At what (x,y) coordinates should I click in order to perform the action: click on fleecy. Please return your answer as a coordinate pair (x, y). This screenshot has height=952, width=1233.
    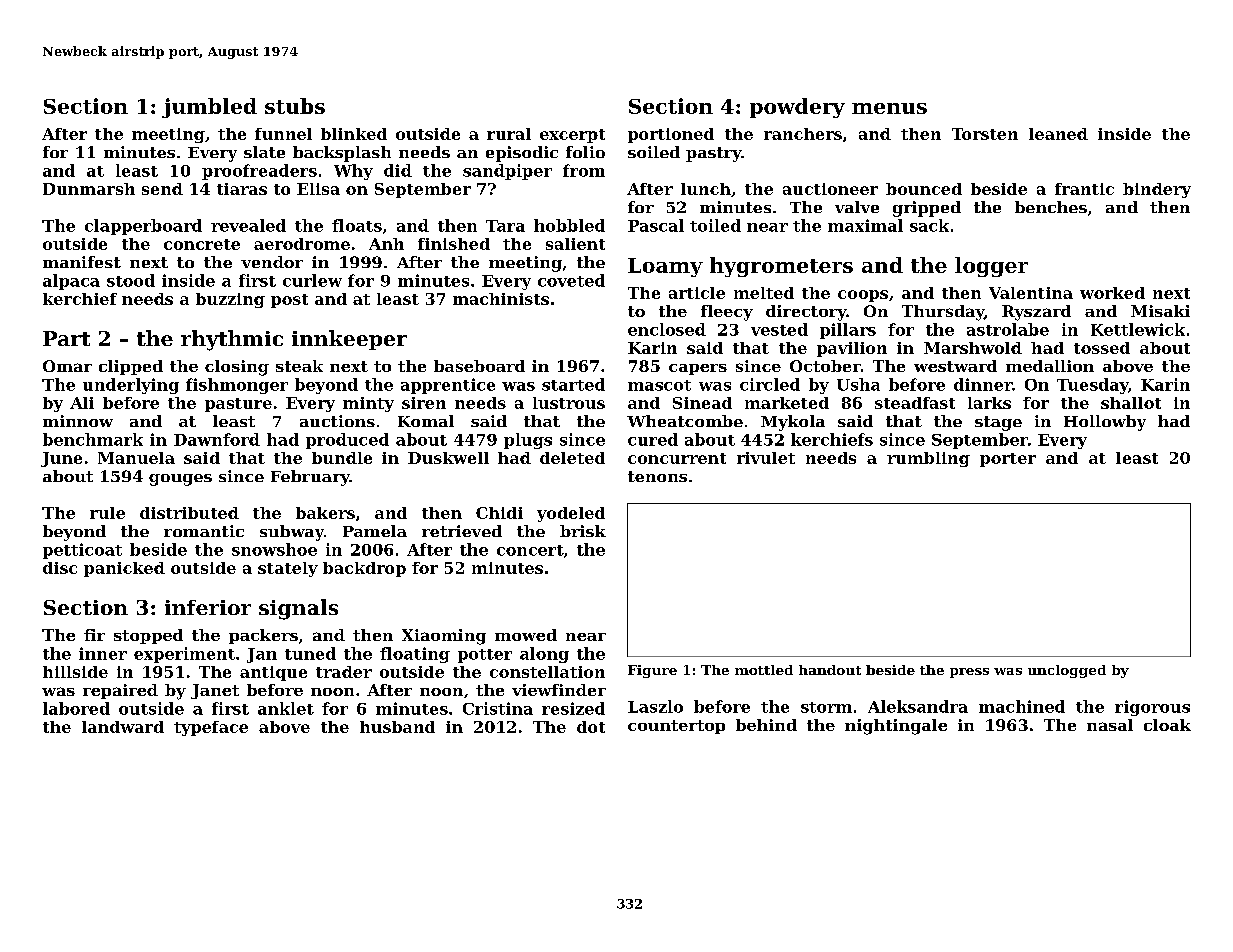
    Looking at the image, I should click on (727, 313).
